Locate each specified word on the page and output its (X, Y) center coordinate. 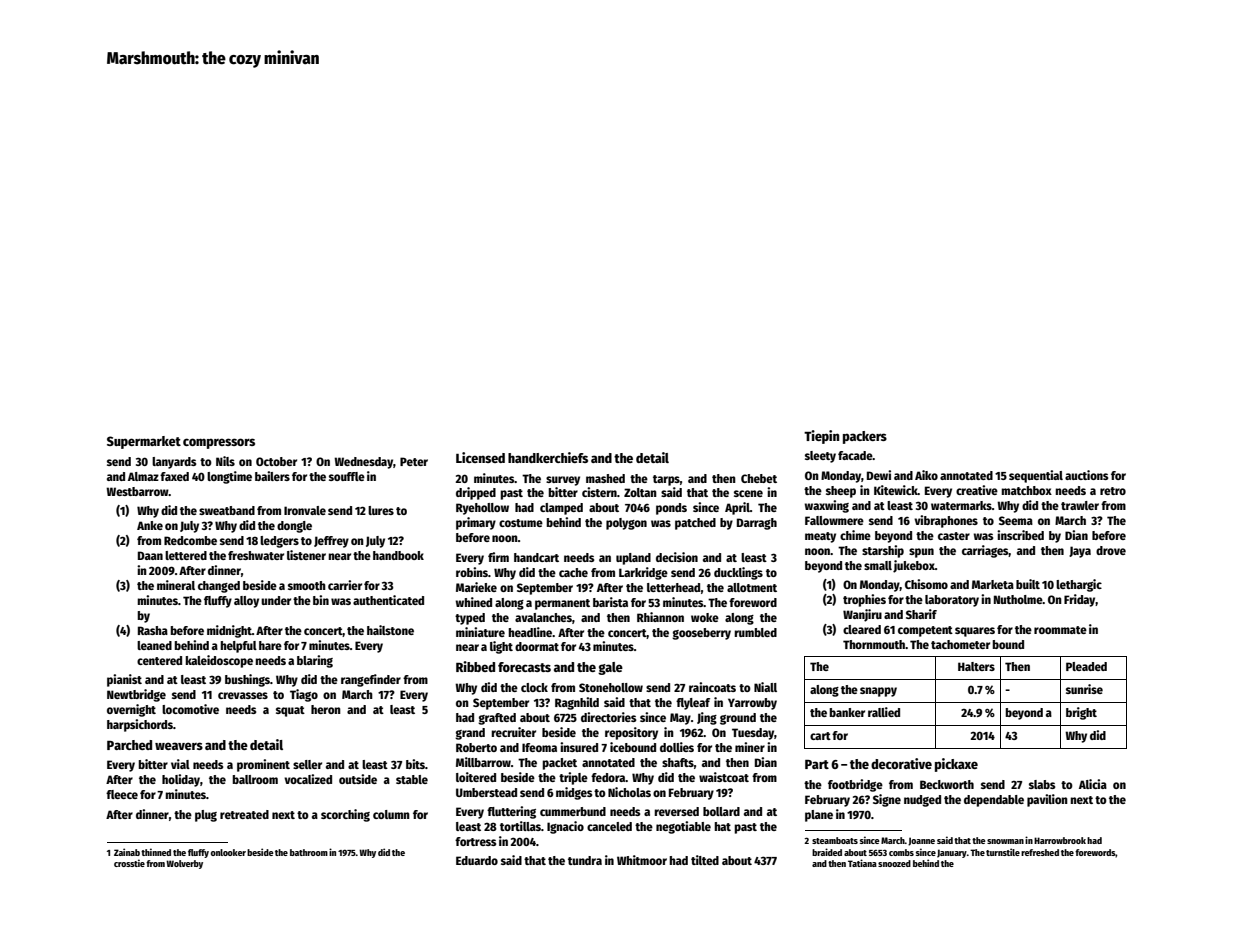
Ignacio (565, 827)
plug (206, 816)
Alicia (1093, 784)
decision (677, 557)
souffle (347, 476)
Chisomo (926, 584)
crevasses (243, 695)
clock (534, 687)
